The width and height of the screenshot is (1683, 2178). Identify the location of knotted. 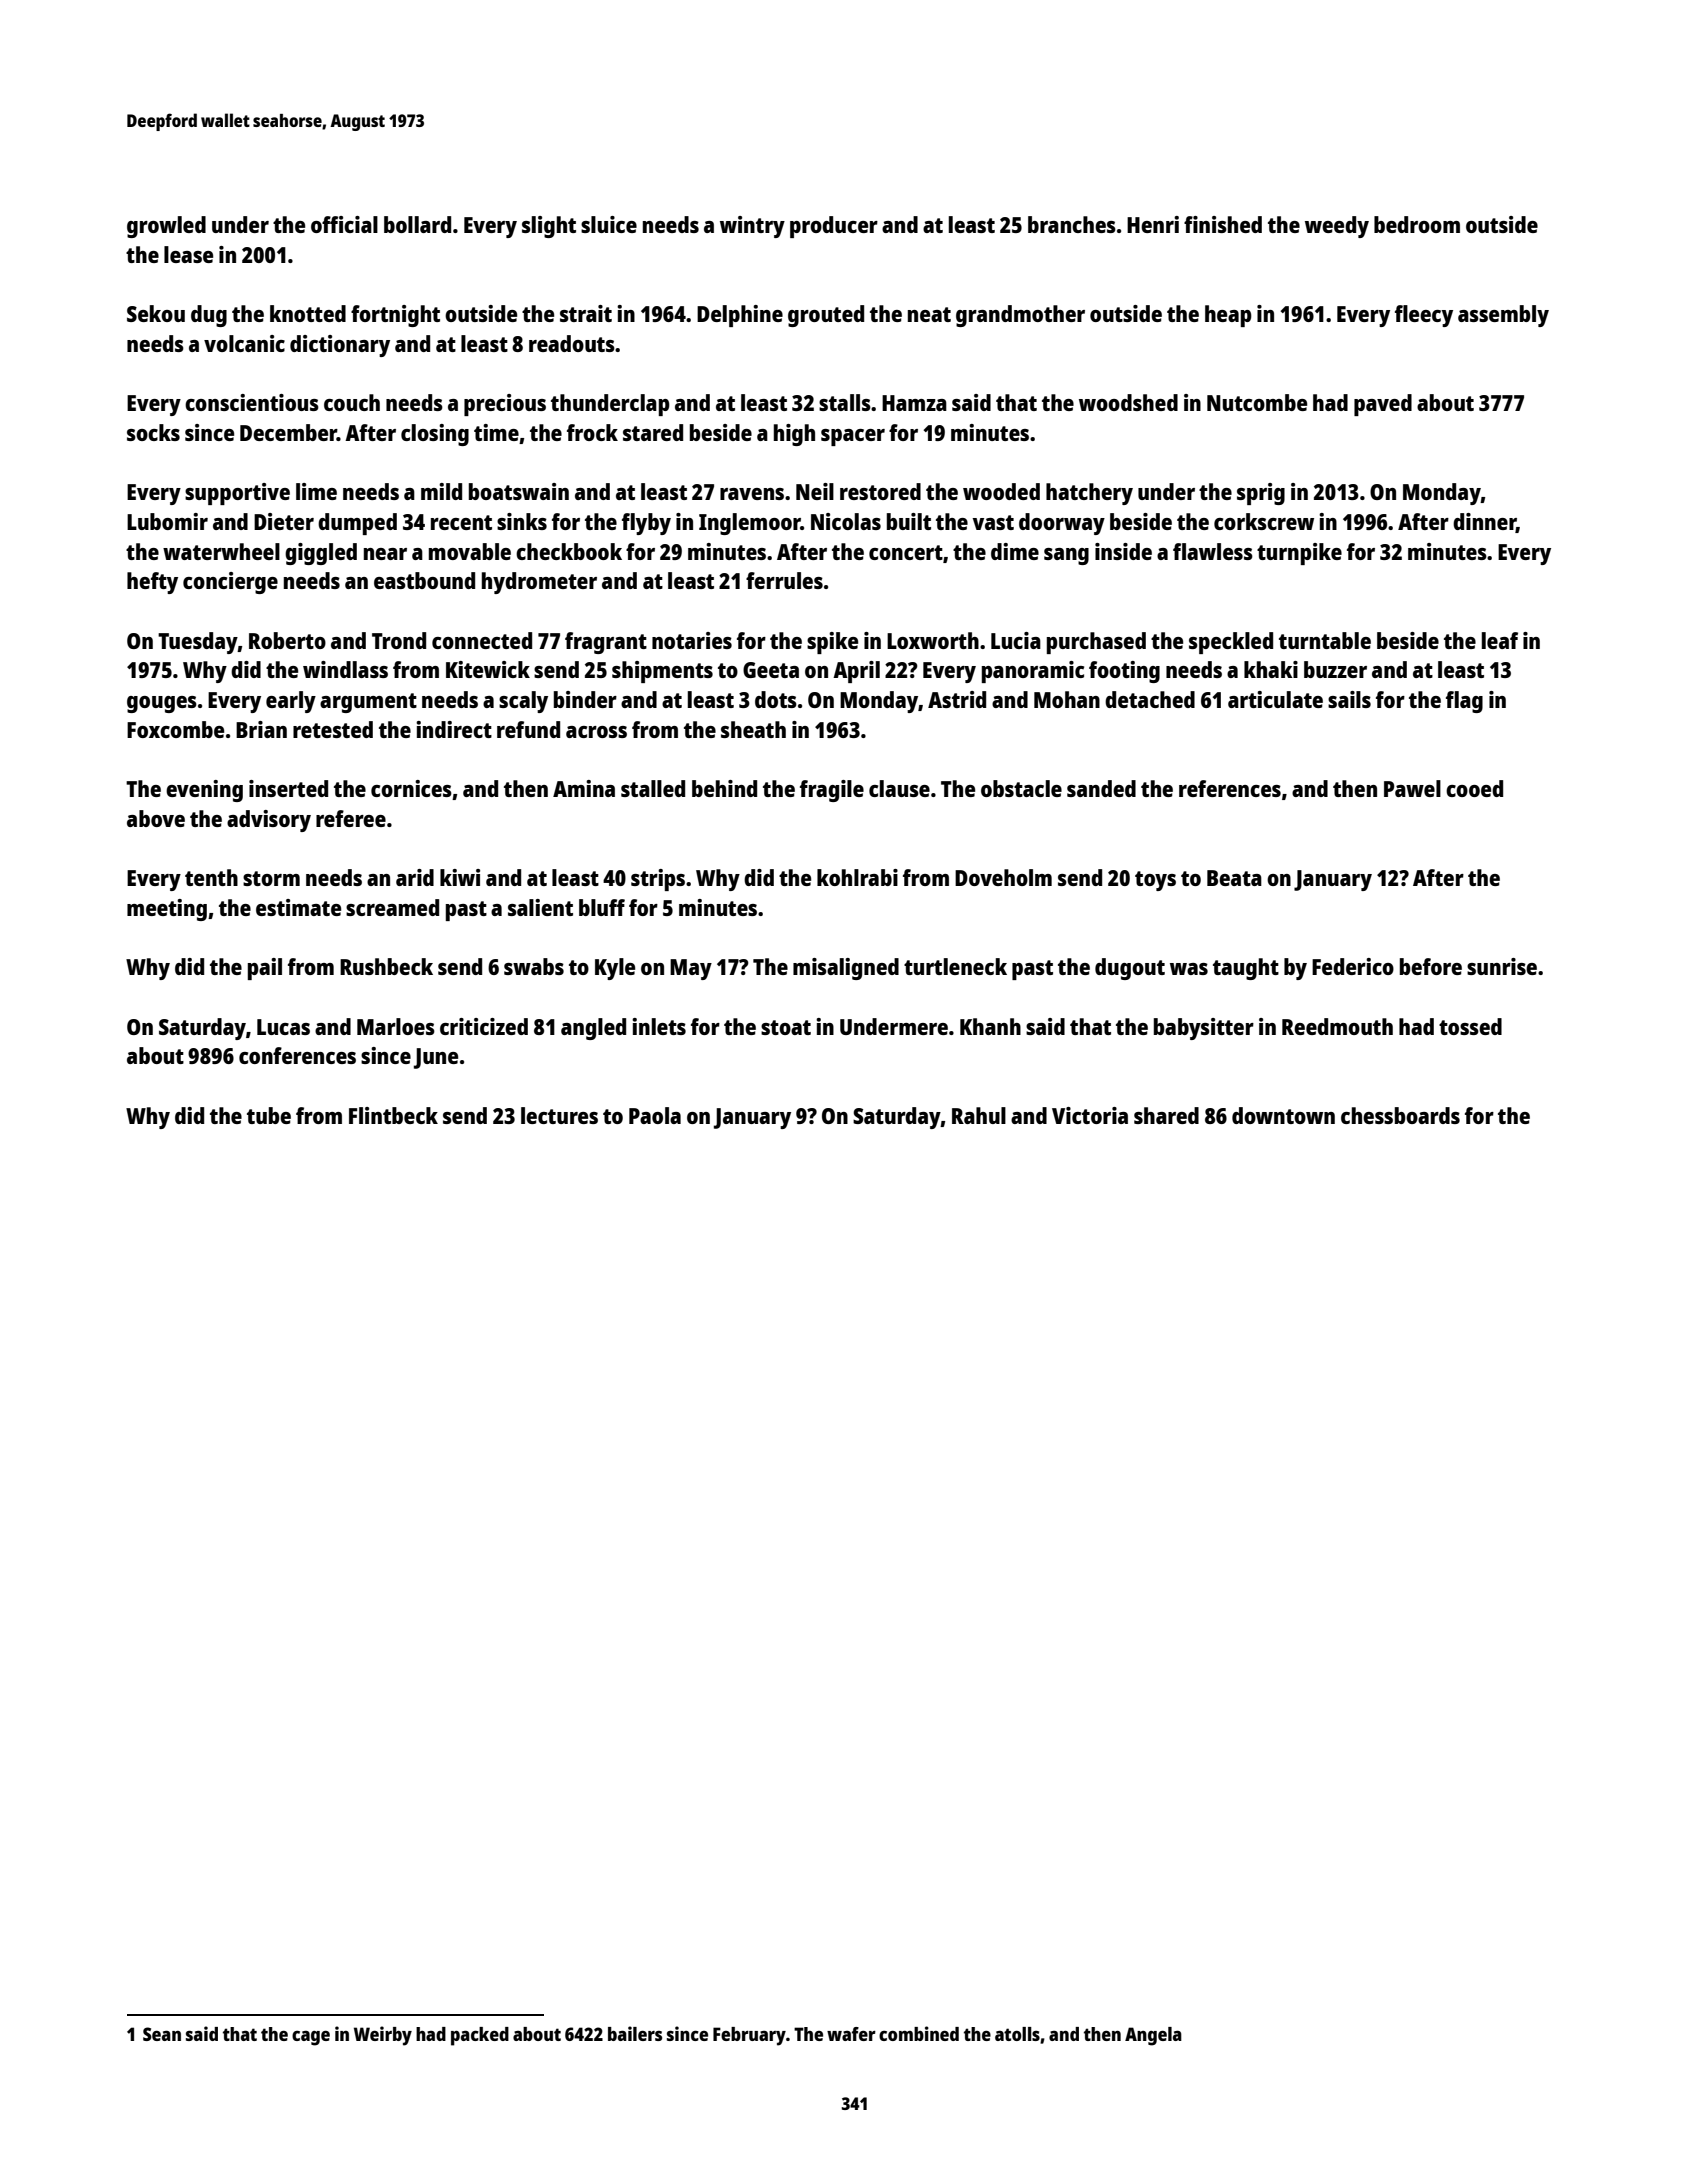
(308, 313).
